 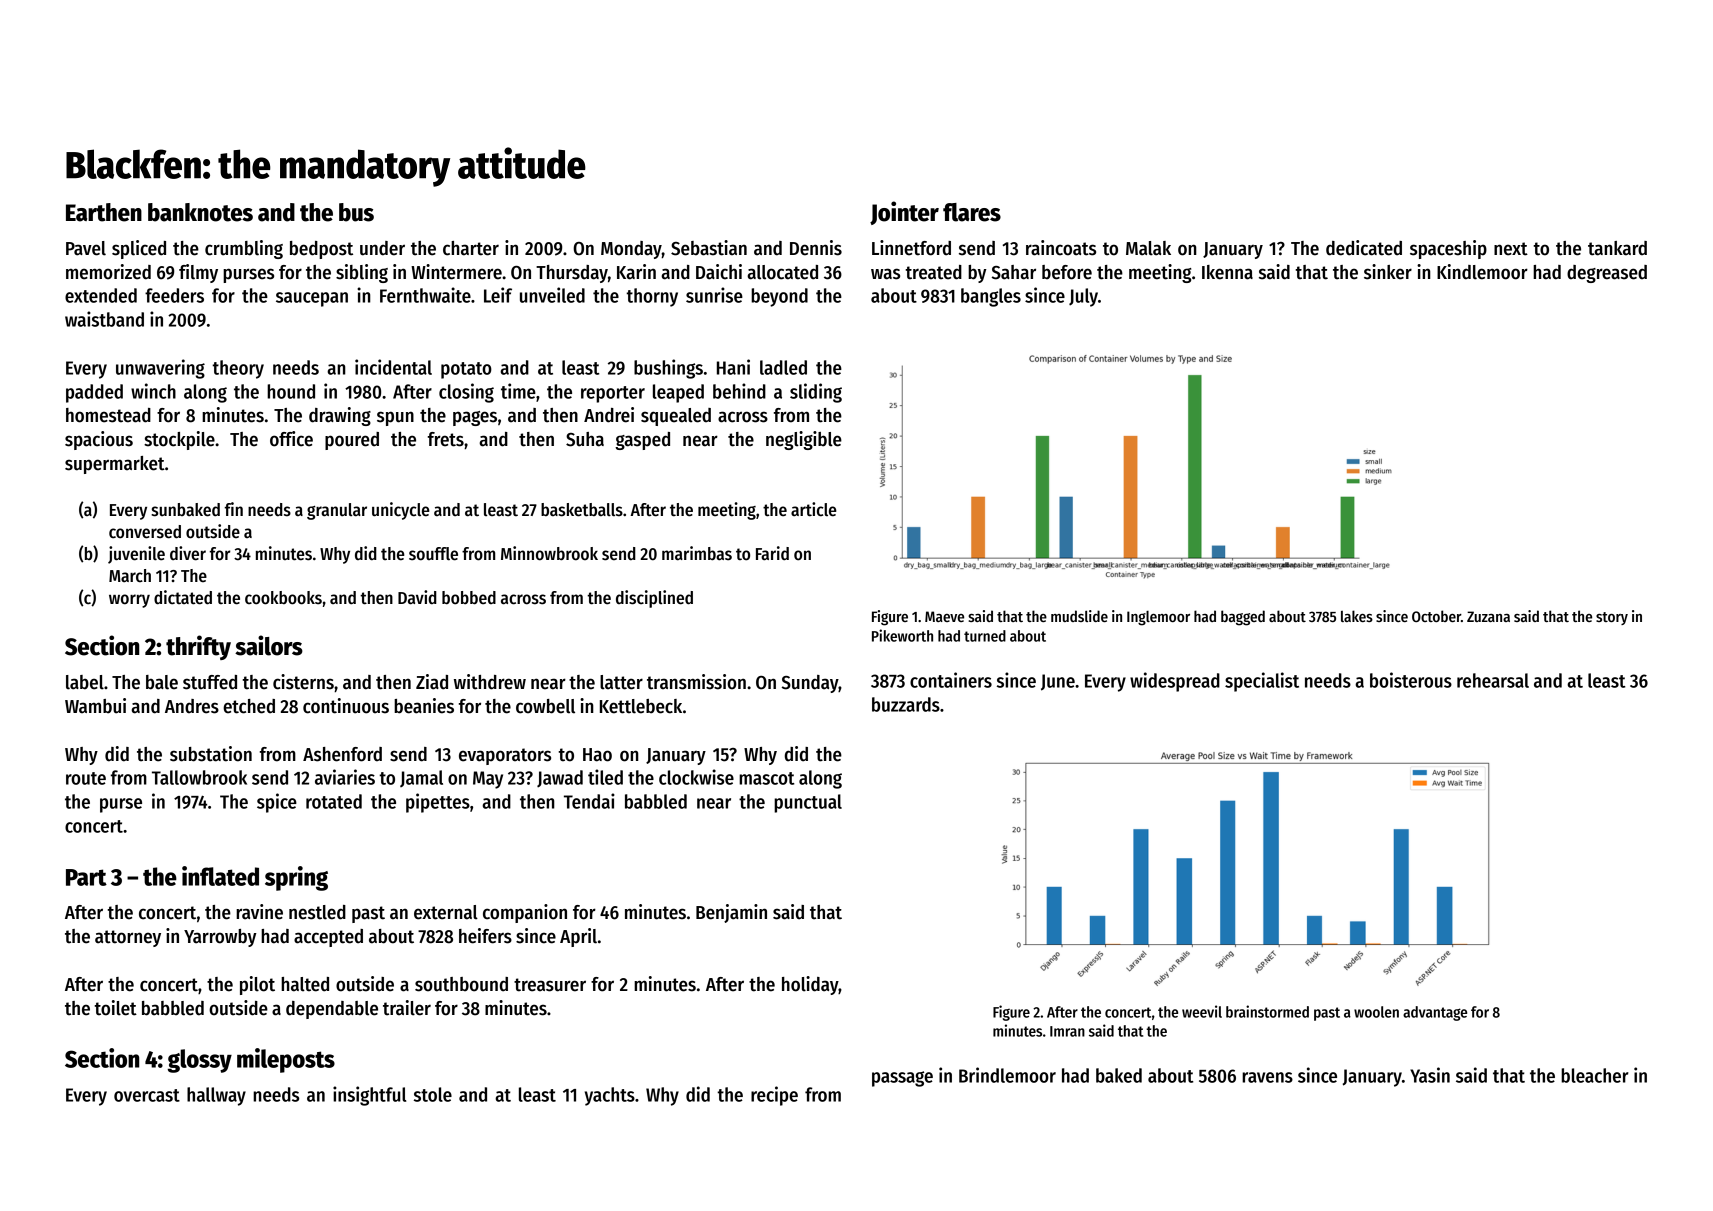 I want to click on treasurer, so click(x=550, y=985).
